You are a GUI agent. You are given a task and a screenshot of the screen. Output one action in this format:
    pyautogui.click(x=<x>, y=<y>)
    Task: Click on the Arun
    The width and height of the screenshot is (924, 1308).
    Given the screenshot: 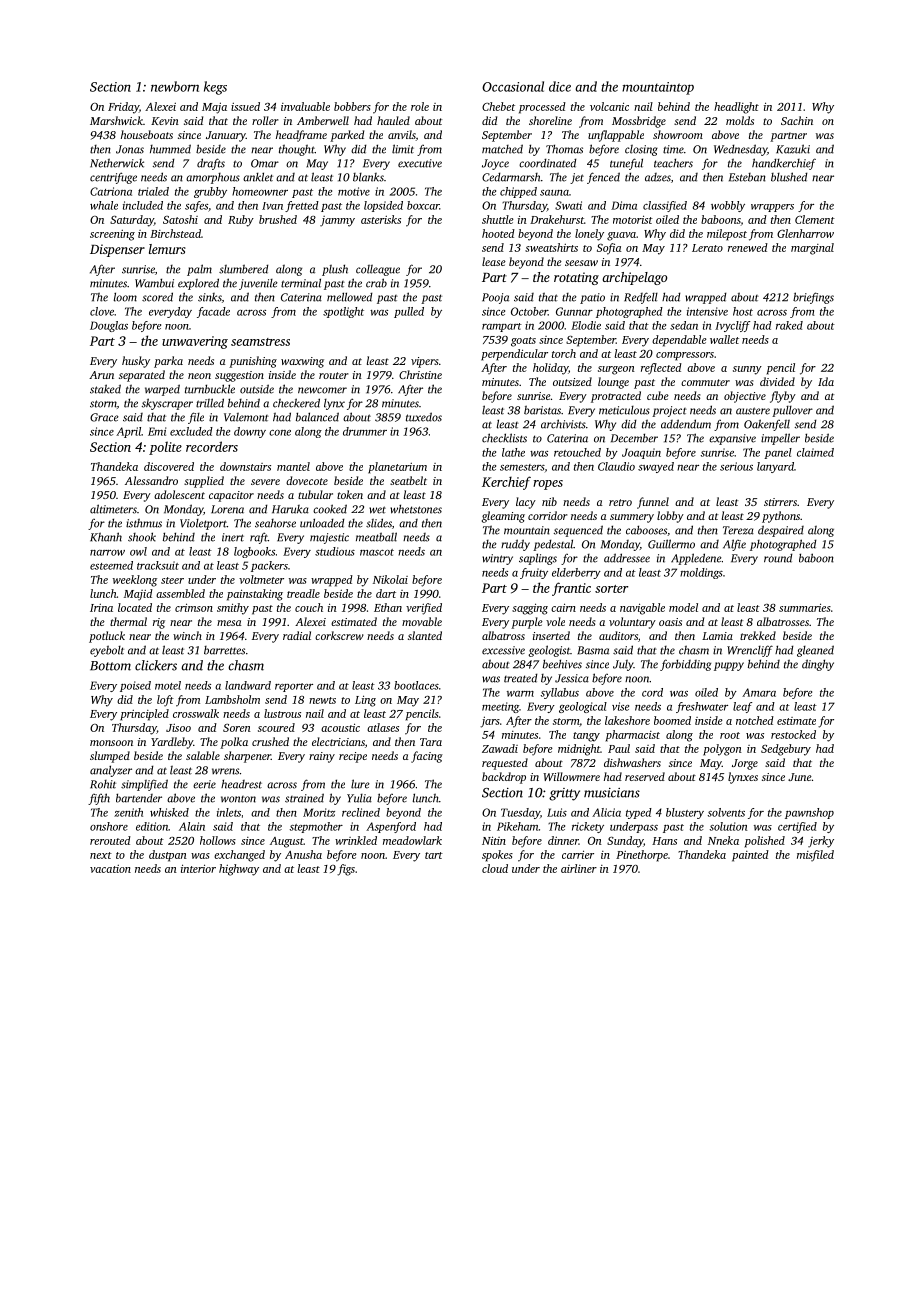 What is the action you would take?
    pyautogui.click(x=101, y=375)
